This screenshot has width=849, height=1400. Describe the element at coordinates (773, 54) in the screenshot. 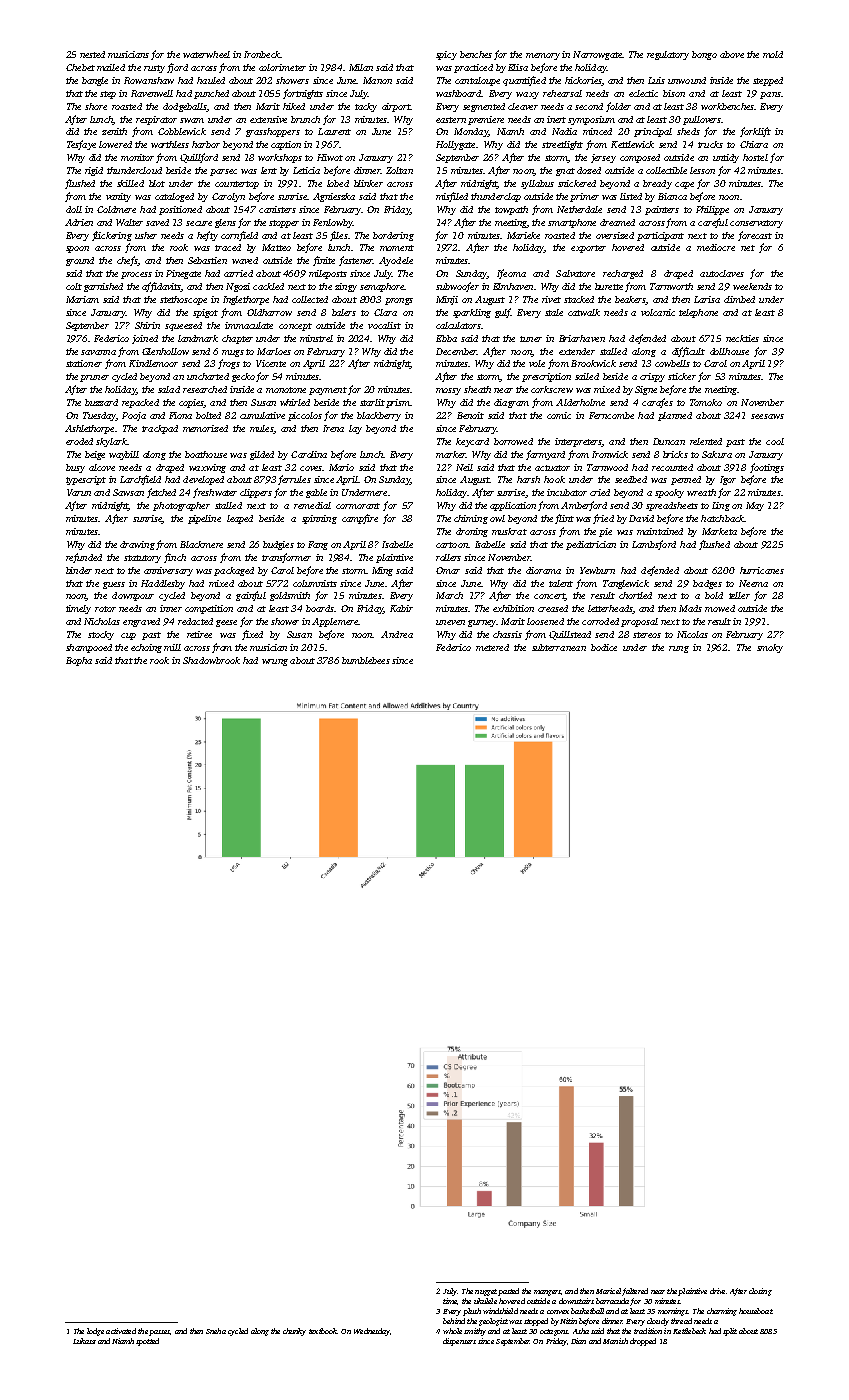

I see `mold` at that location.
